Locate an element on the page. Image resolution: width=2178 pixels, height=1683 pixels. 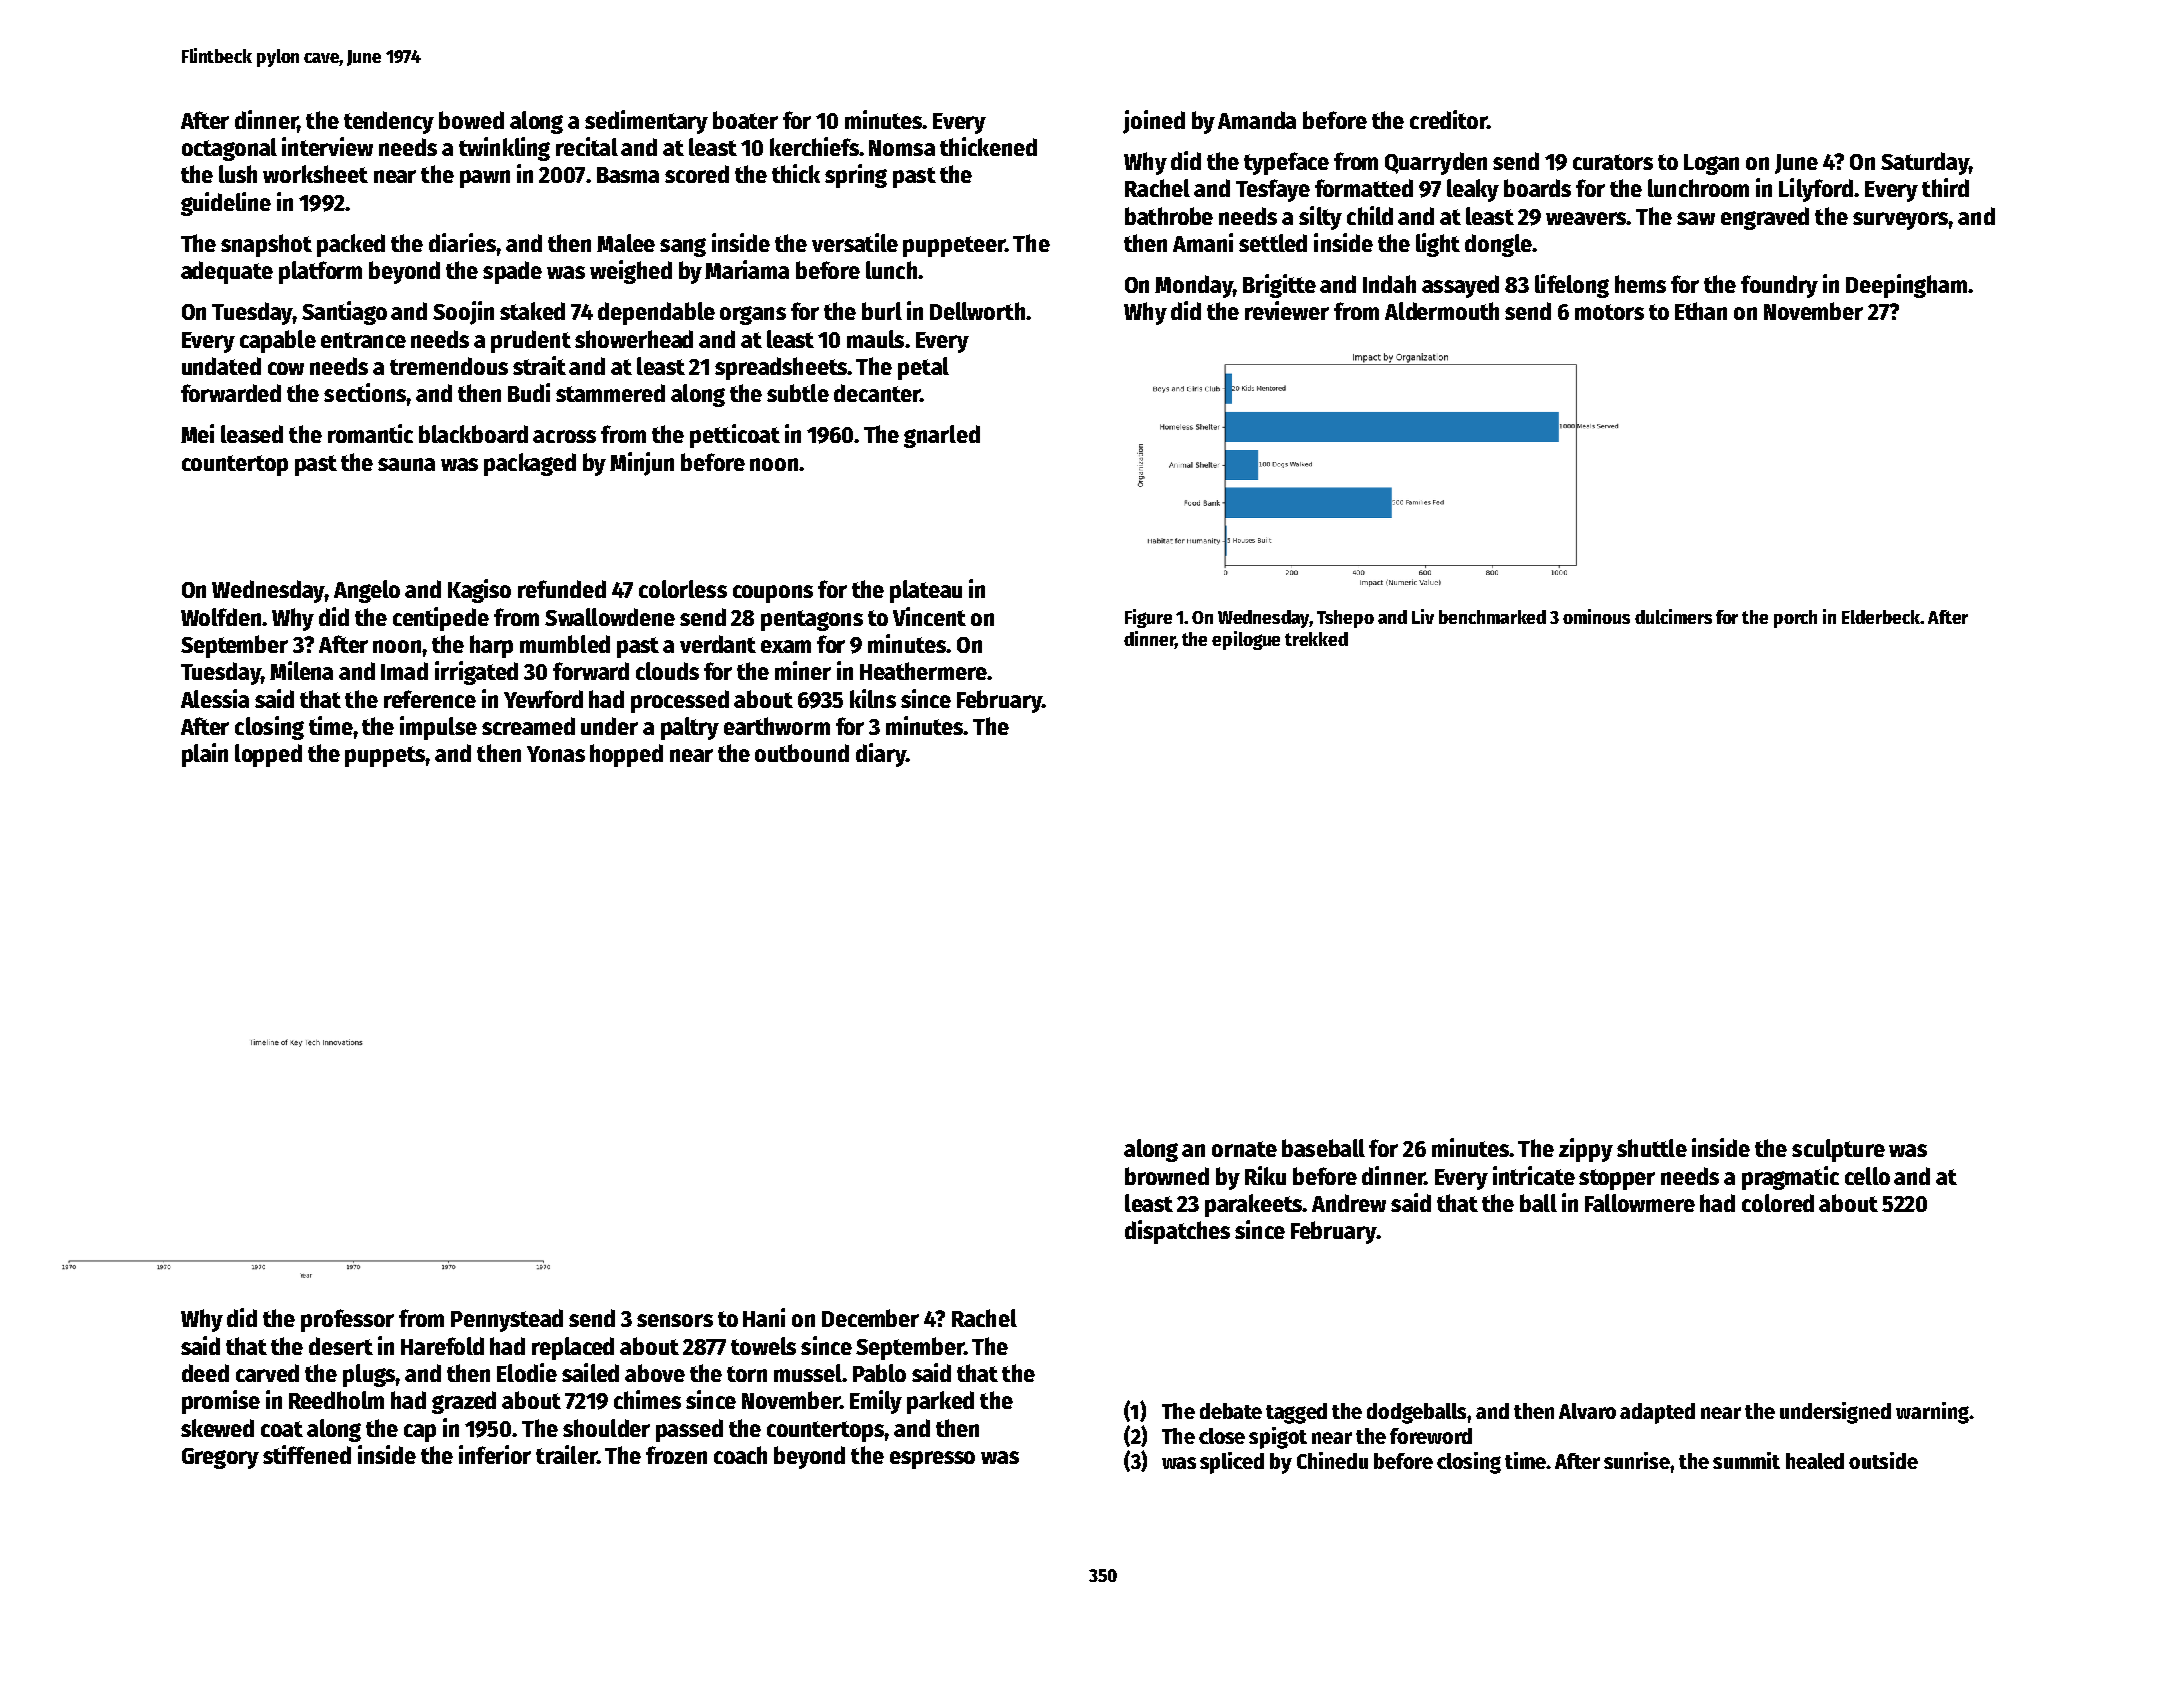
capable is located at coordinates (278, 341).
